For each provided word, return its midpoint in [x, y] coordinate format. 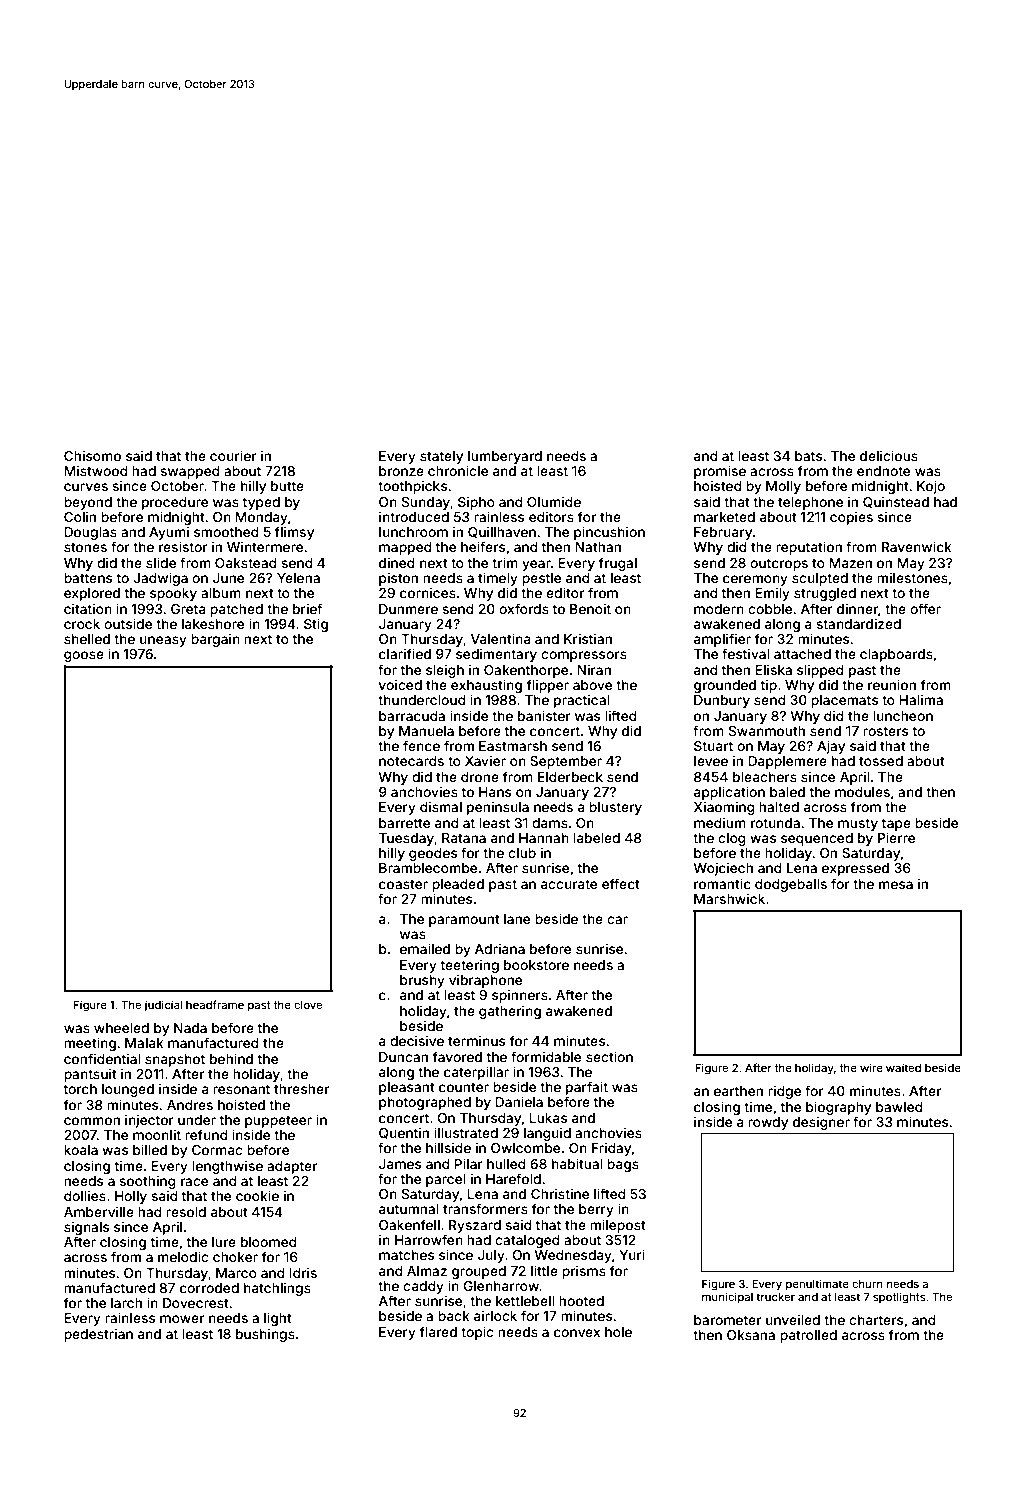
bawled [899, 1107]
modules [862, 792]
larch [126, 1303]
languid [547, 1134]
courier [233, 455]
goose [84, 656]
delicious [889, 455]
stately [441, 457]
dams [550, 823]
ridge [784, 1092]
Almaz [427, 1271]
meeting [90, 1044]
